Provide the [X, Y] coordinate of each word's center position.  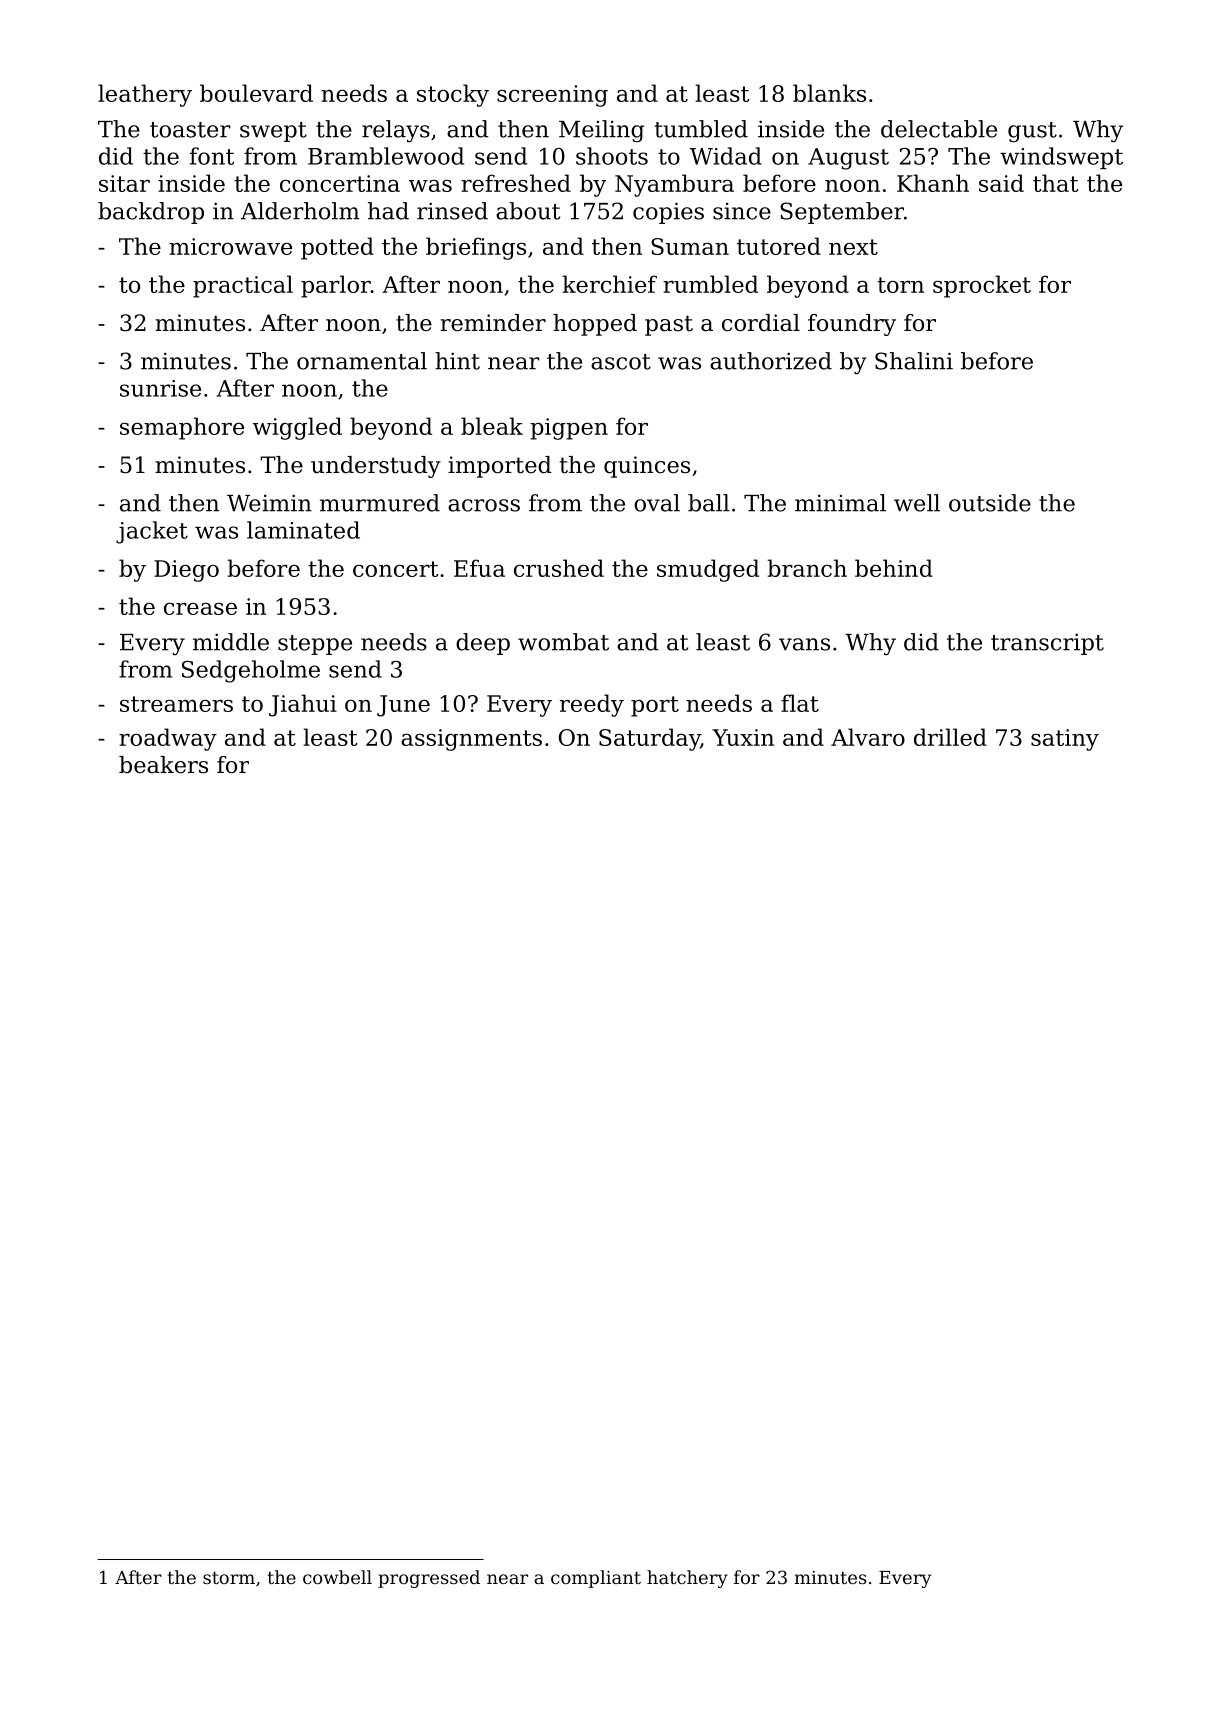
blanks [829, 93]
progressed [429, 1579]
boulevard [256, 93]
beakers [163, 765]
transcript [1047, 644]
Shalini [914, 361]
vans [804, 644]
